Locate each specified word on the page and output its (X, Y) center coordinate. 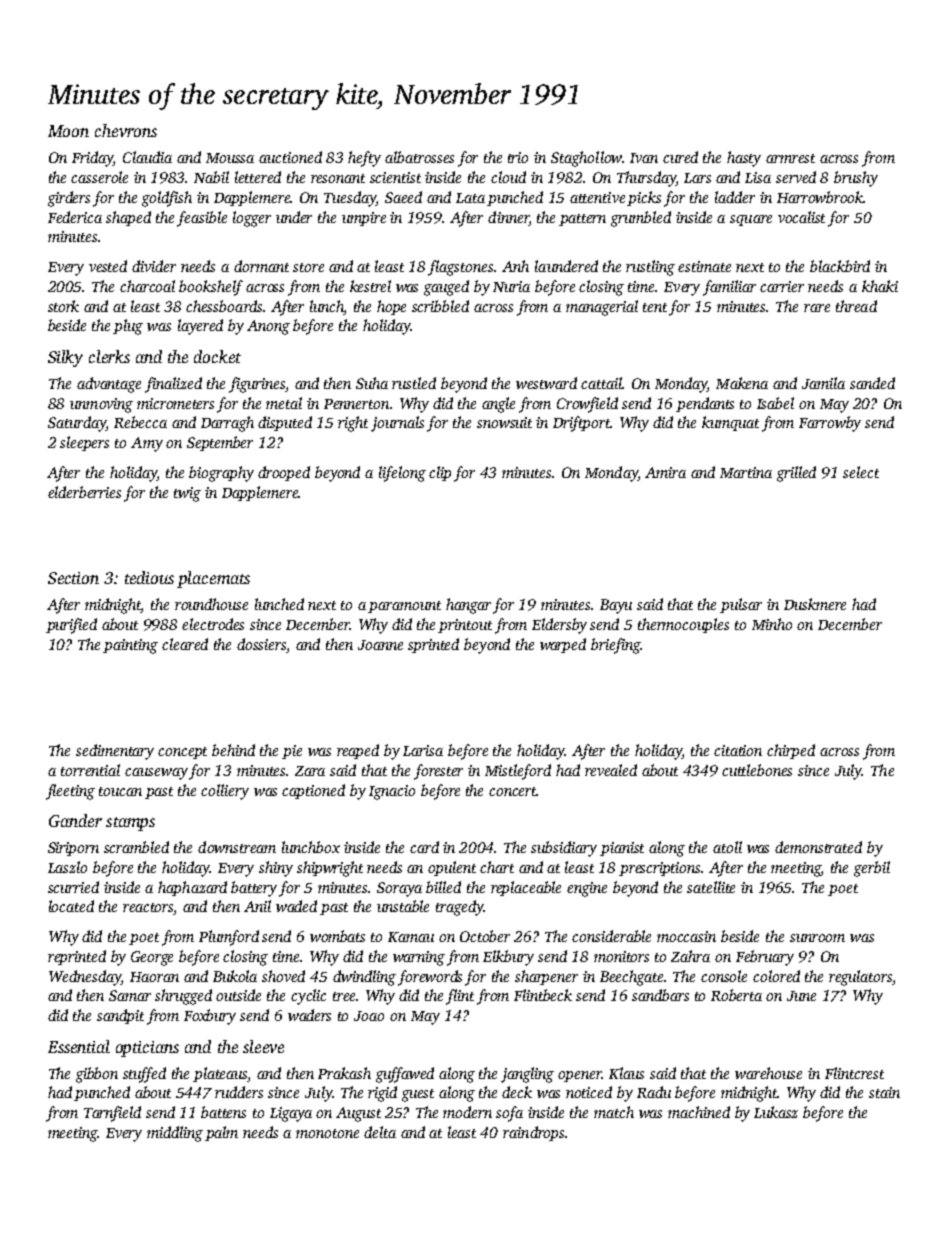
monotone (327, 1133)
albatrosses (419, 157)
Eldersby (559, 626)
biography (221, 474)
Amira (665, 472)
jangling (527, 1075)
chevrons (126, 130)
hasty (744, 159)
